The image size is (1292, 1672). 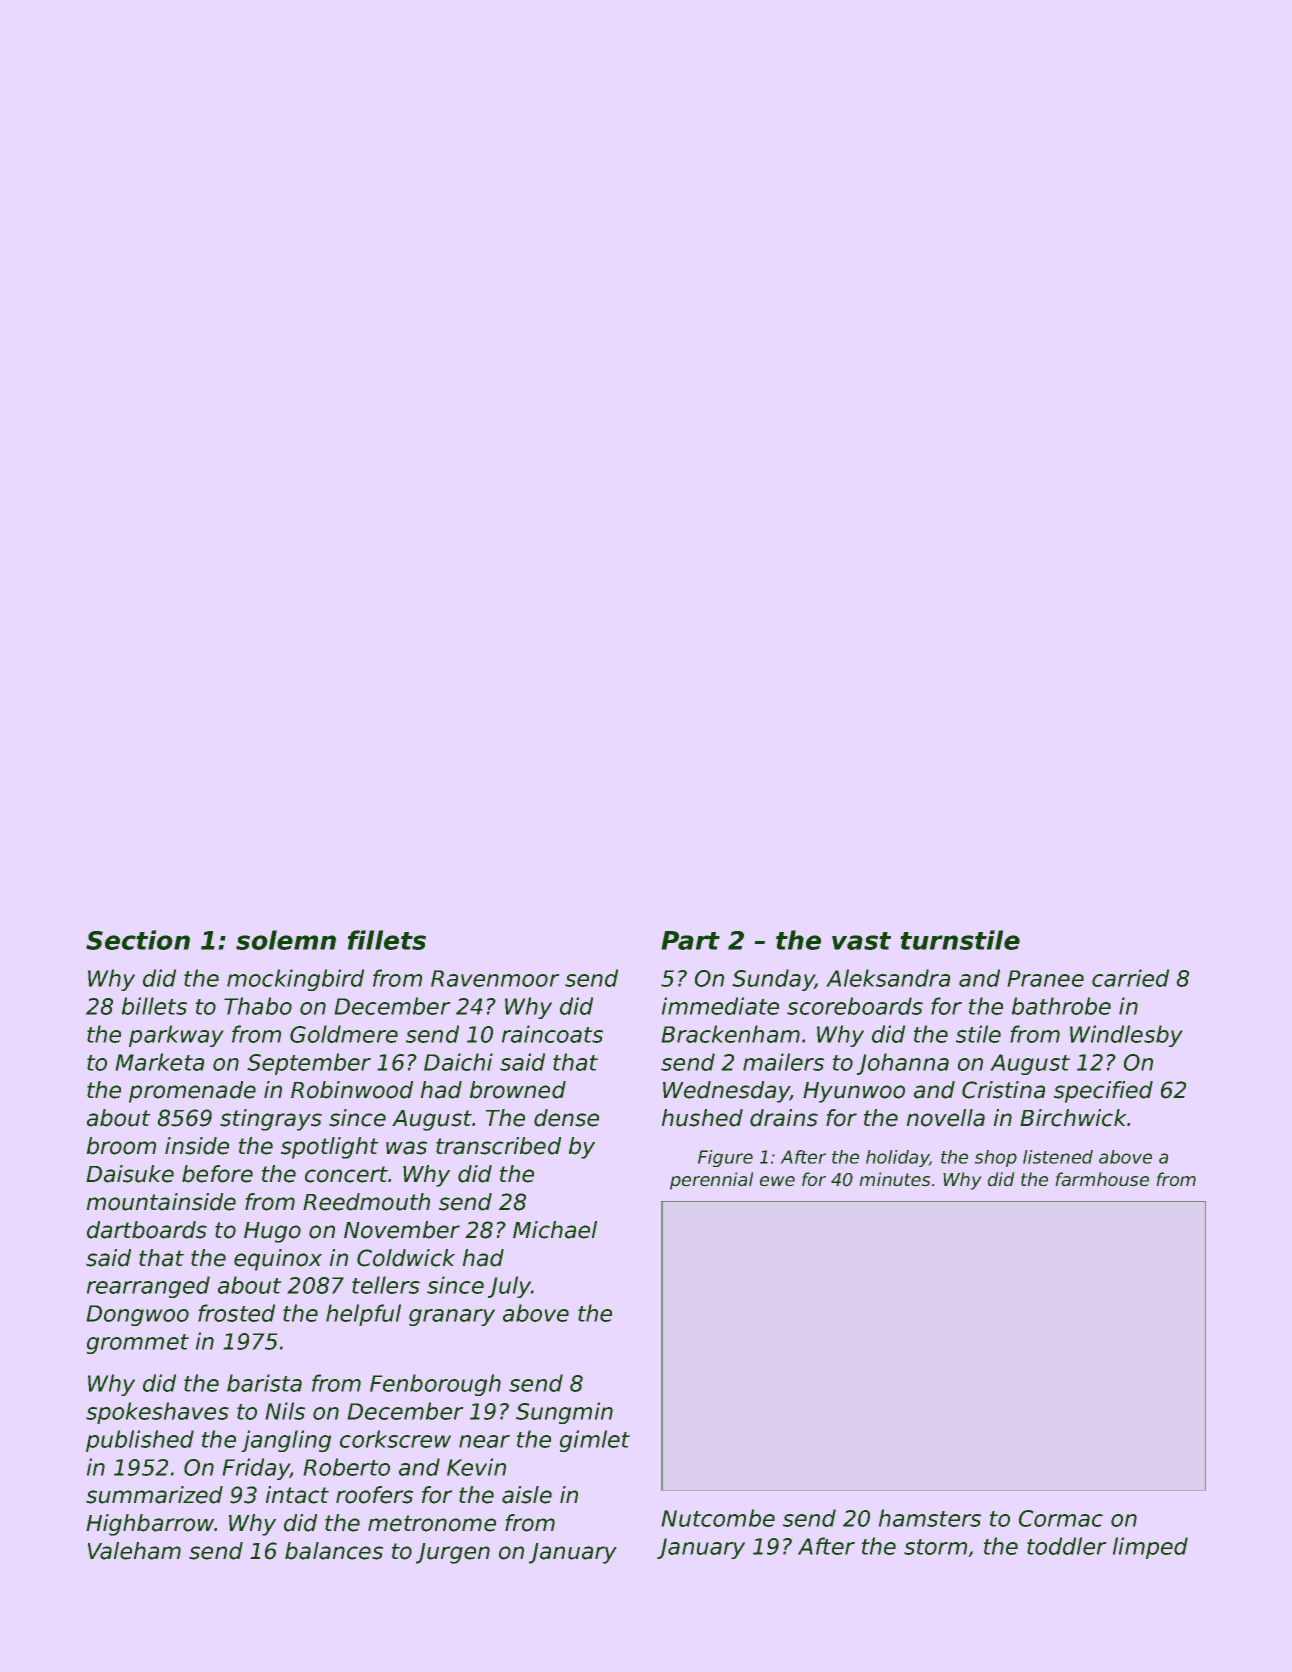 I want to click on Robinwood, so click(x=352, y=1090).
